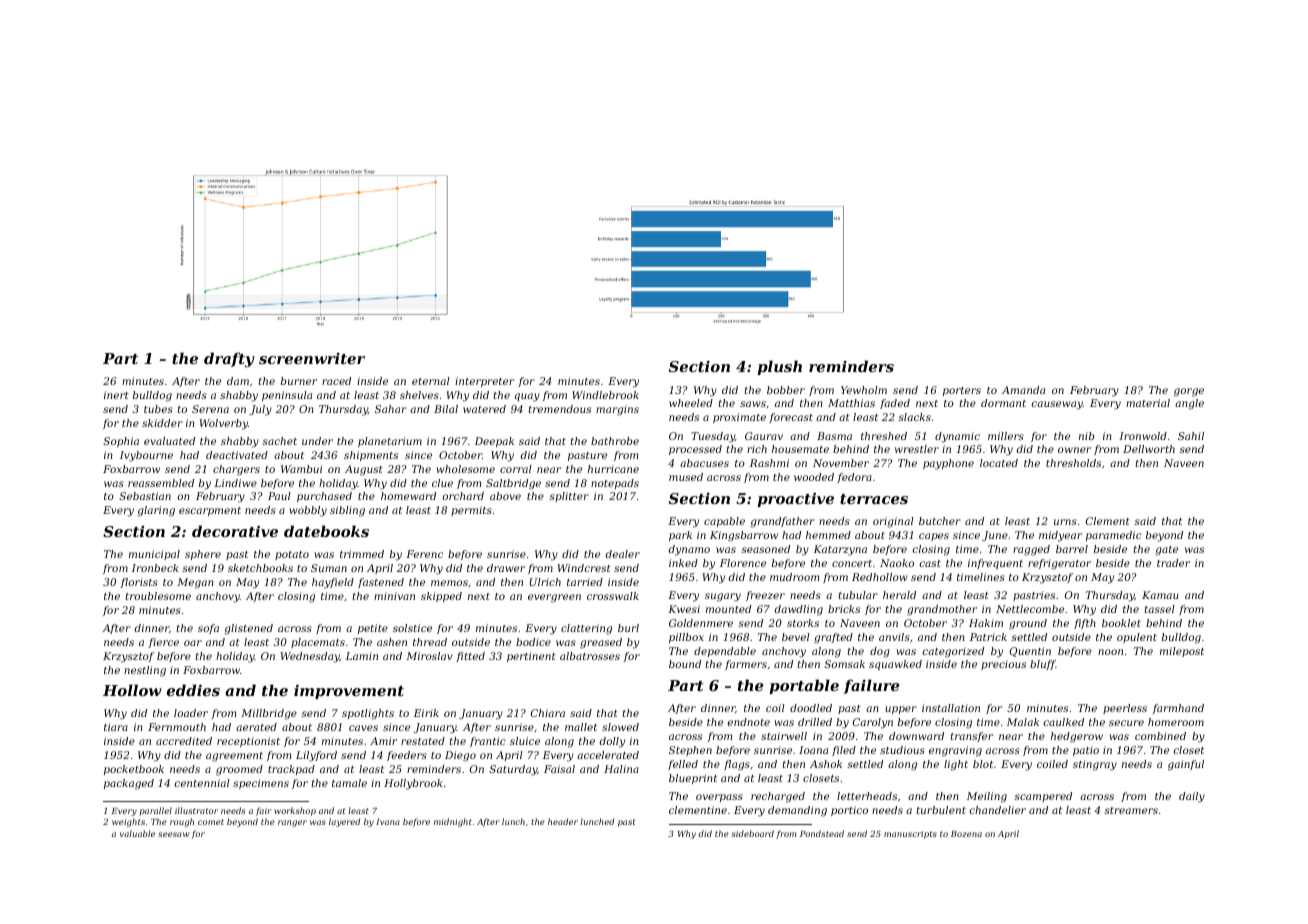  What do you see at coordinates (752, 833) in the image?
I see `sideboard` at bounding box center [752, 833].
